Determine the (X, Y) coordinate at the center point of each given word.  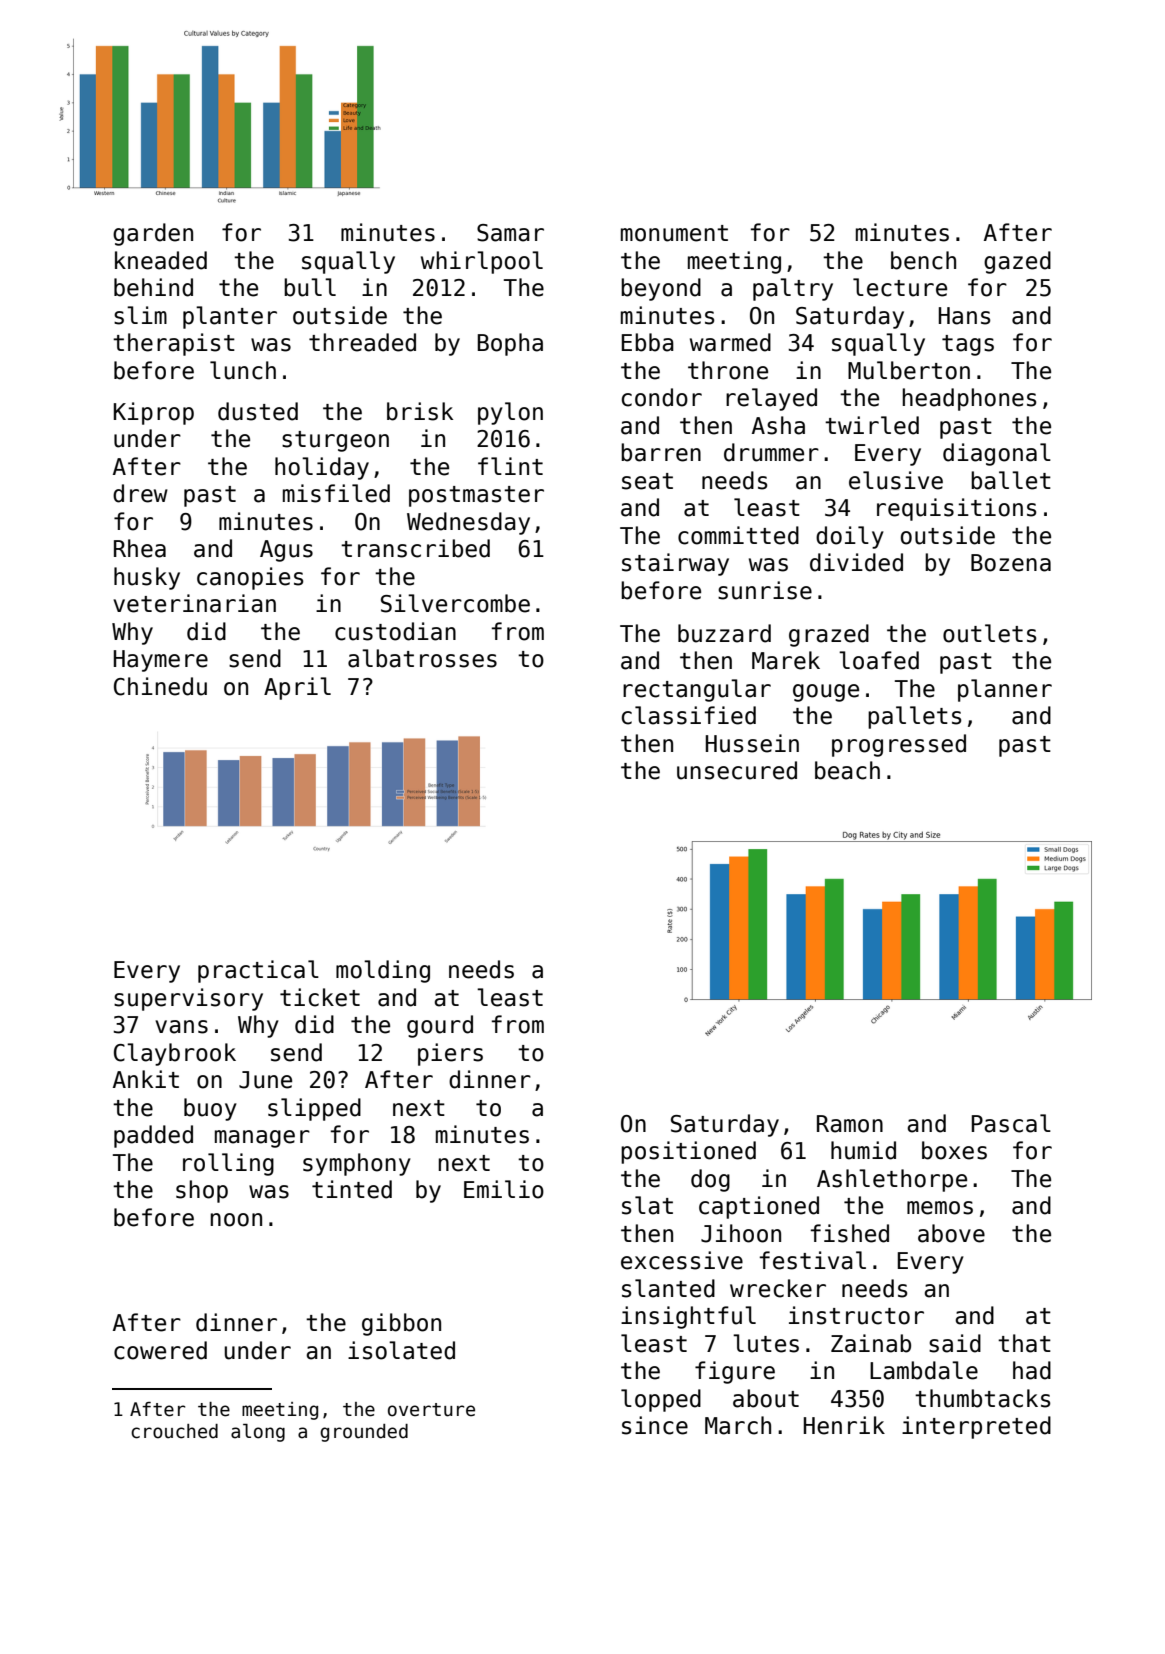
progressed (899, 745)
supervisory (188, 999)
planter (230, 317)
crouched (174, 1431)
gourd (440, 1026)
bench (923, 260)
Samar (510, 233)
